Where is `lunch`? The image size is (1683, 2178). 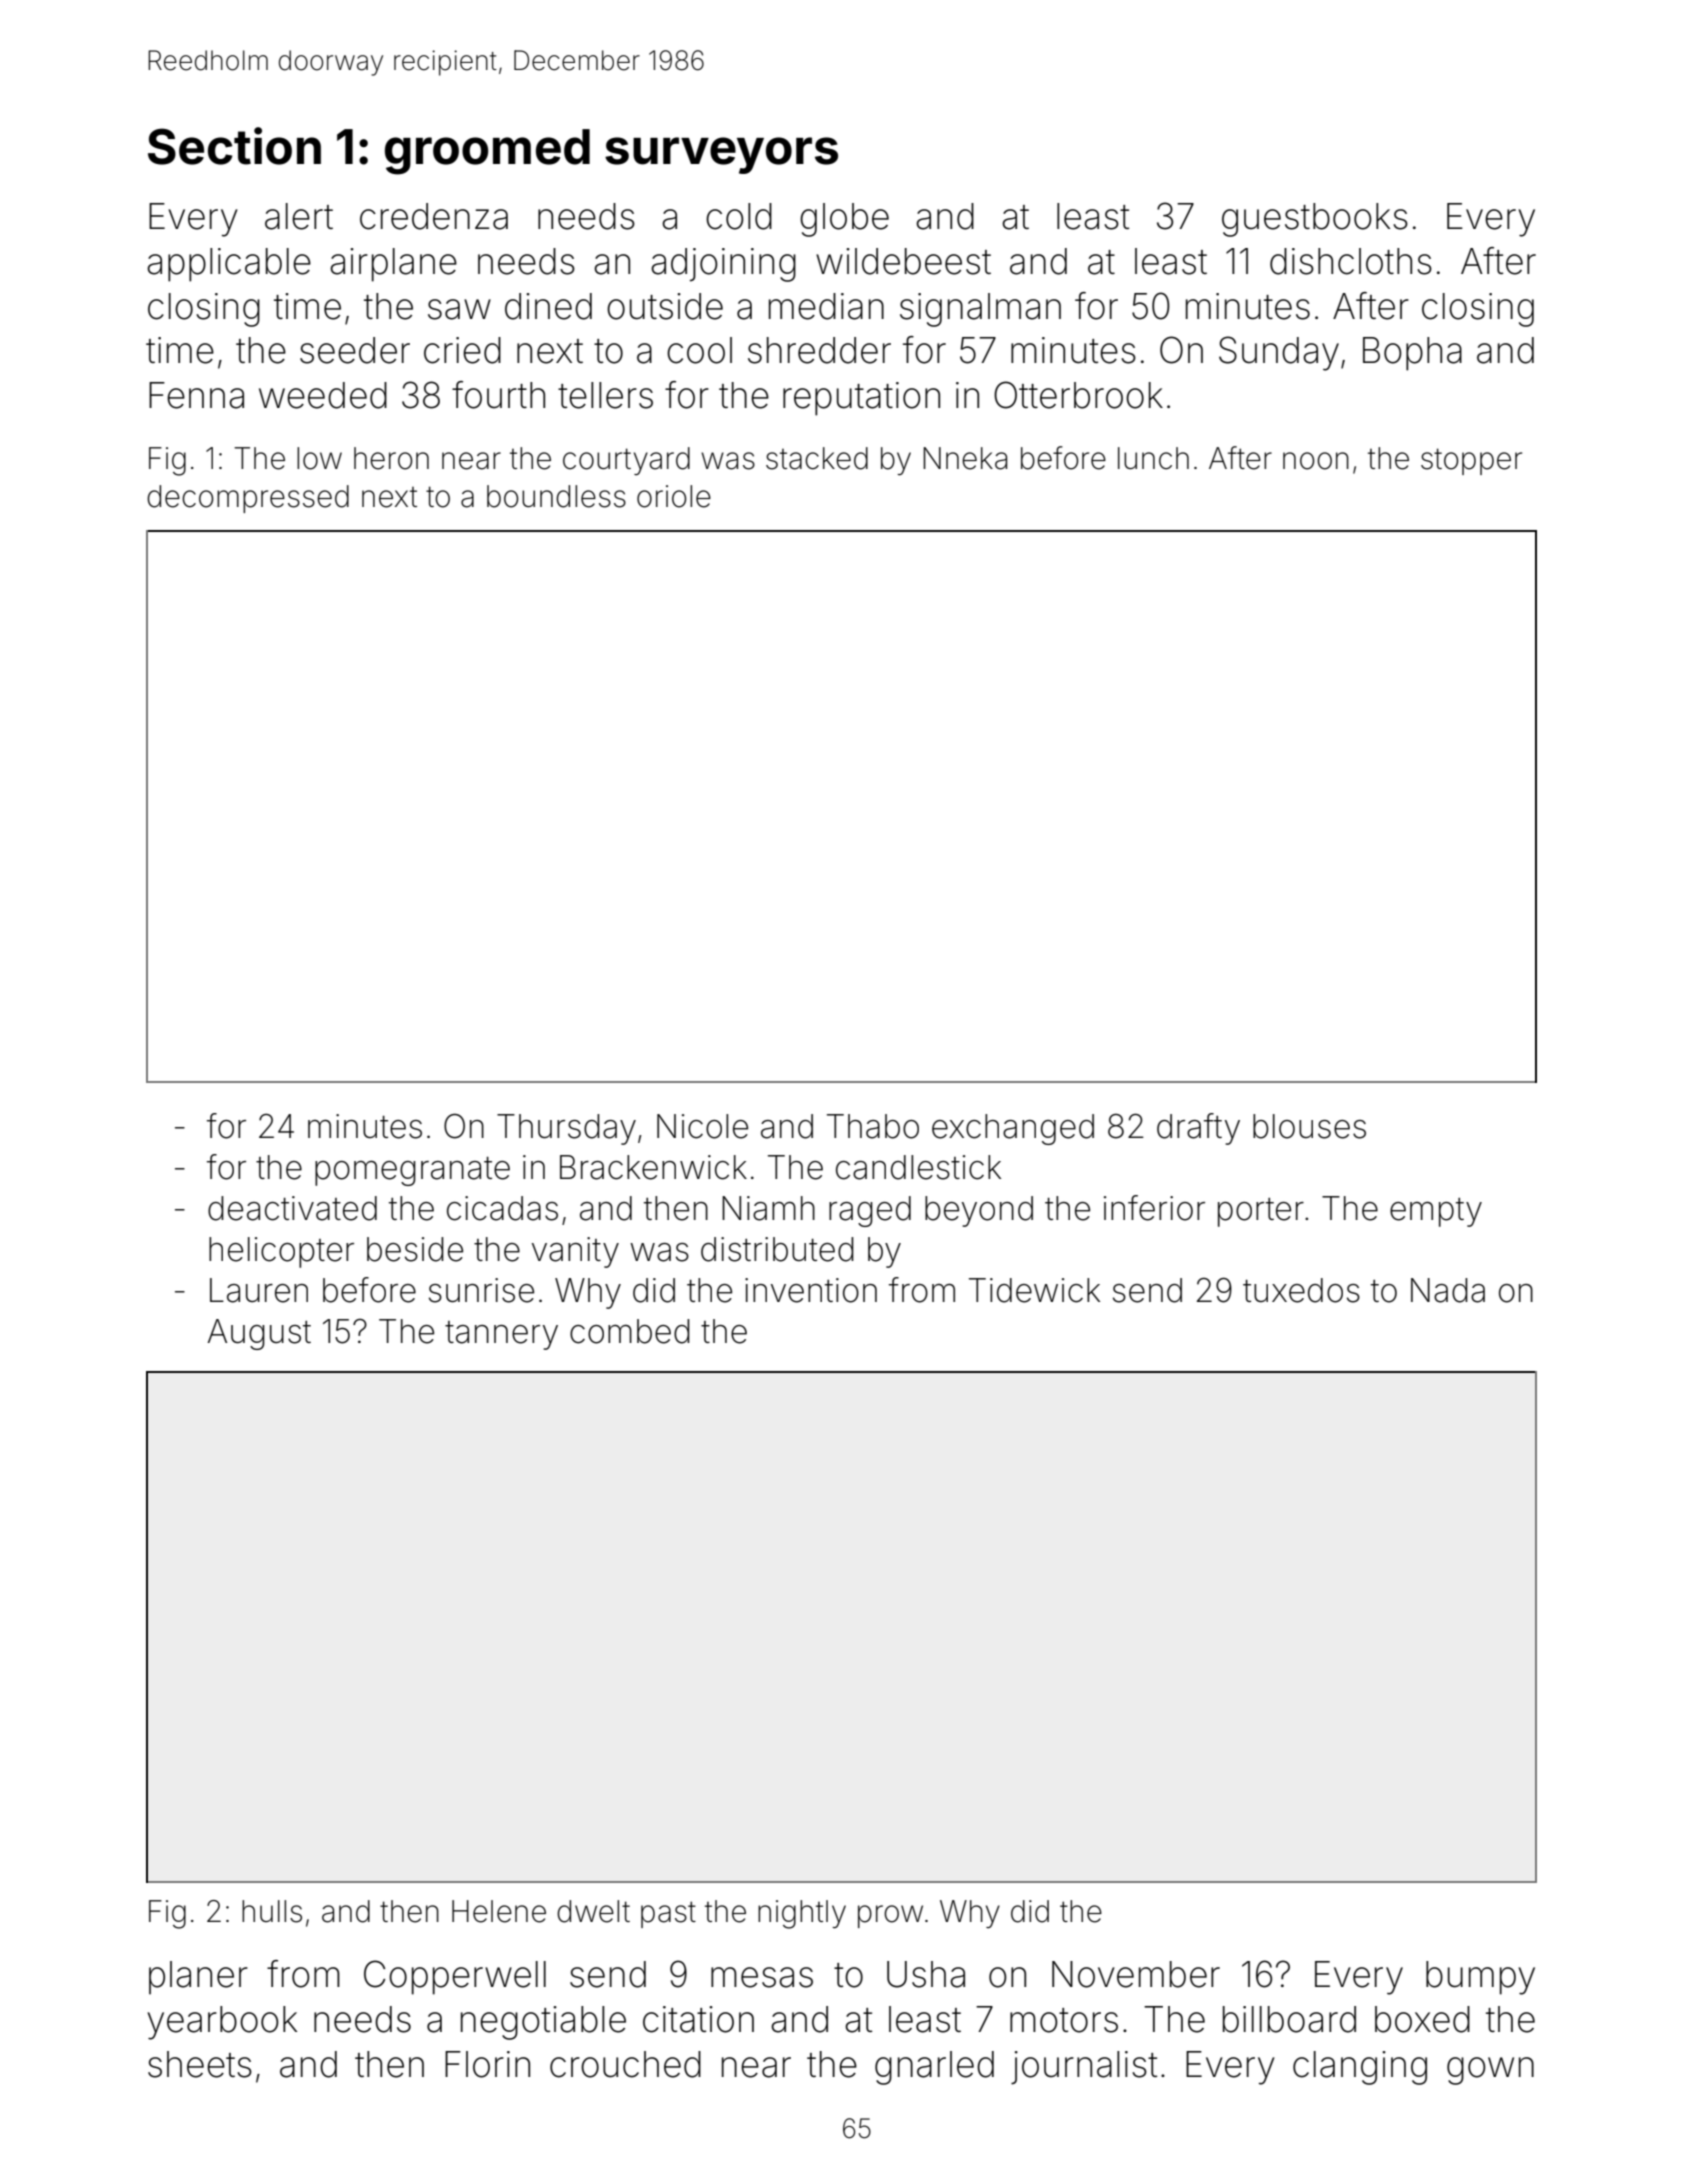
lunch is located at coordinates (1153, 458).
